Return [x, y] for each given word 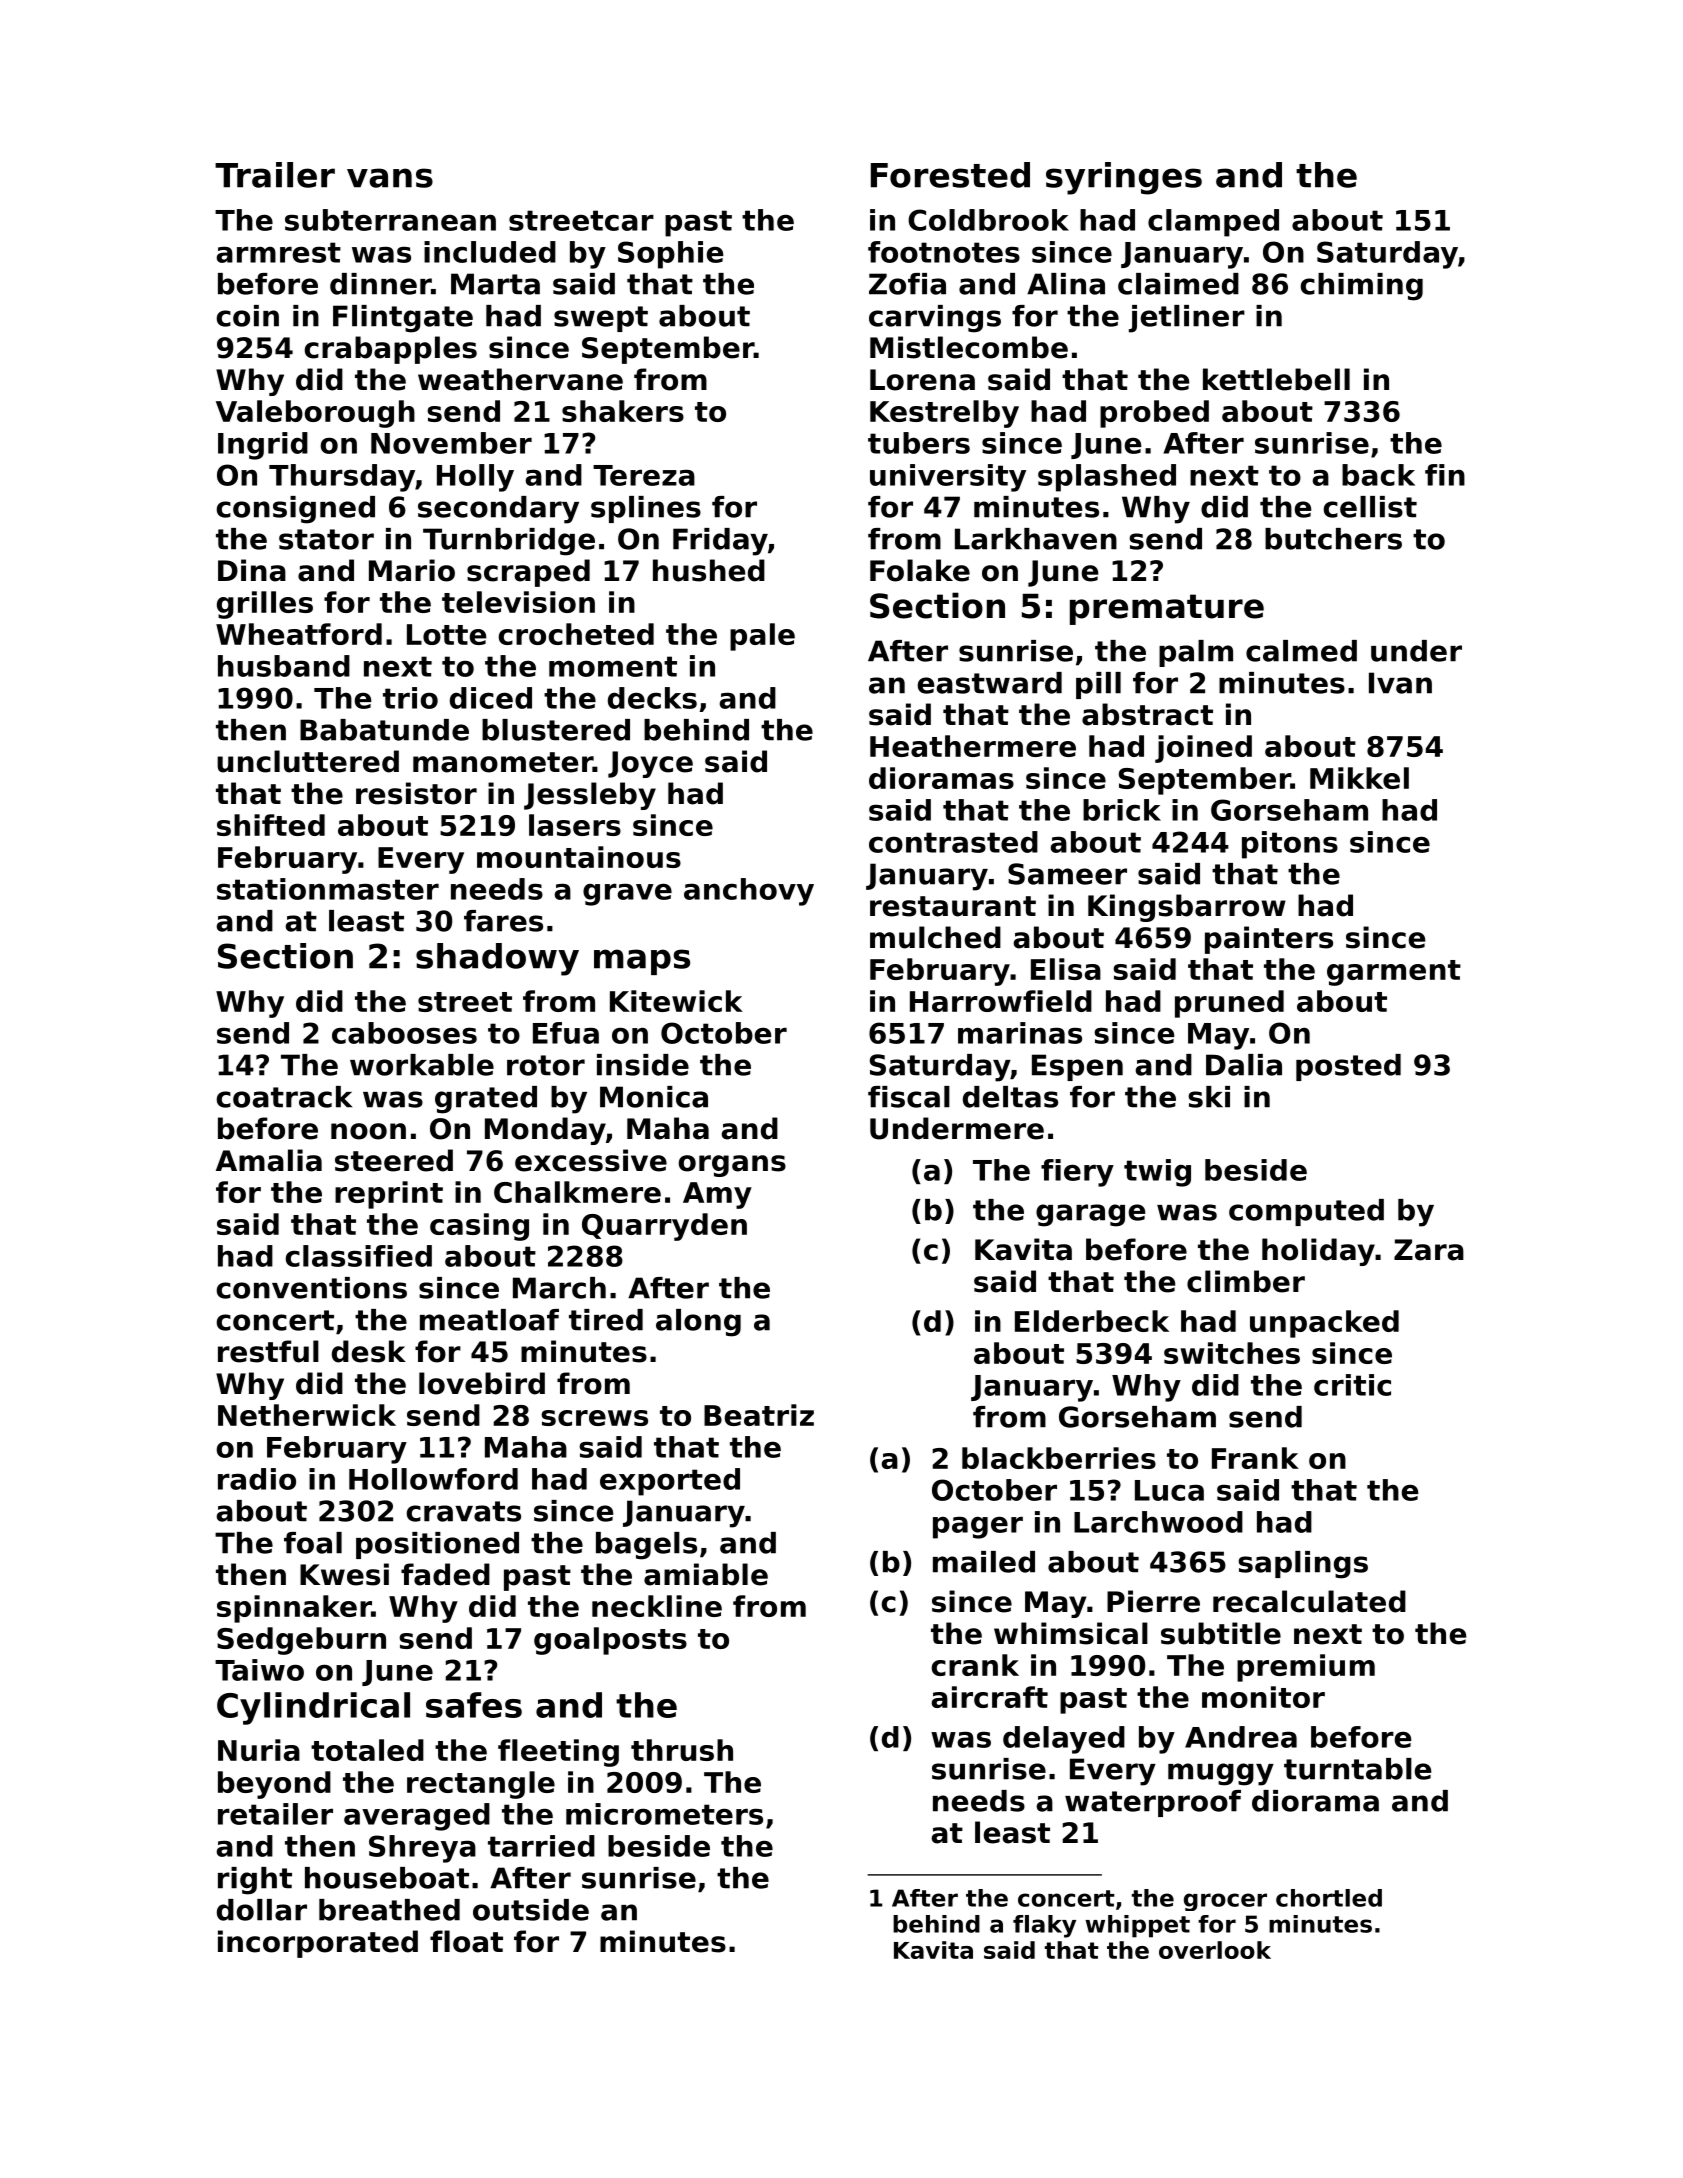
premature [1167, 609]
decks [652, 698]
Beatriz [759, 1415]
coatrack [284, 1097]
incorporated [318, 1944]
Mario [412, 570]
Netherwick [307, 1415]
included [490, 252]
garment [1394, 973]
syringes [1124, 178]
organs [732, 1166]
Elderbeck [1092, 1321]
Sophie [671, 255]
